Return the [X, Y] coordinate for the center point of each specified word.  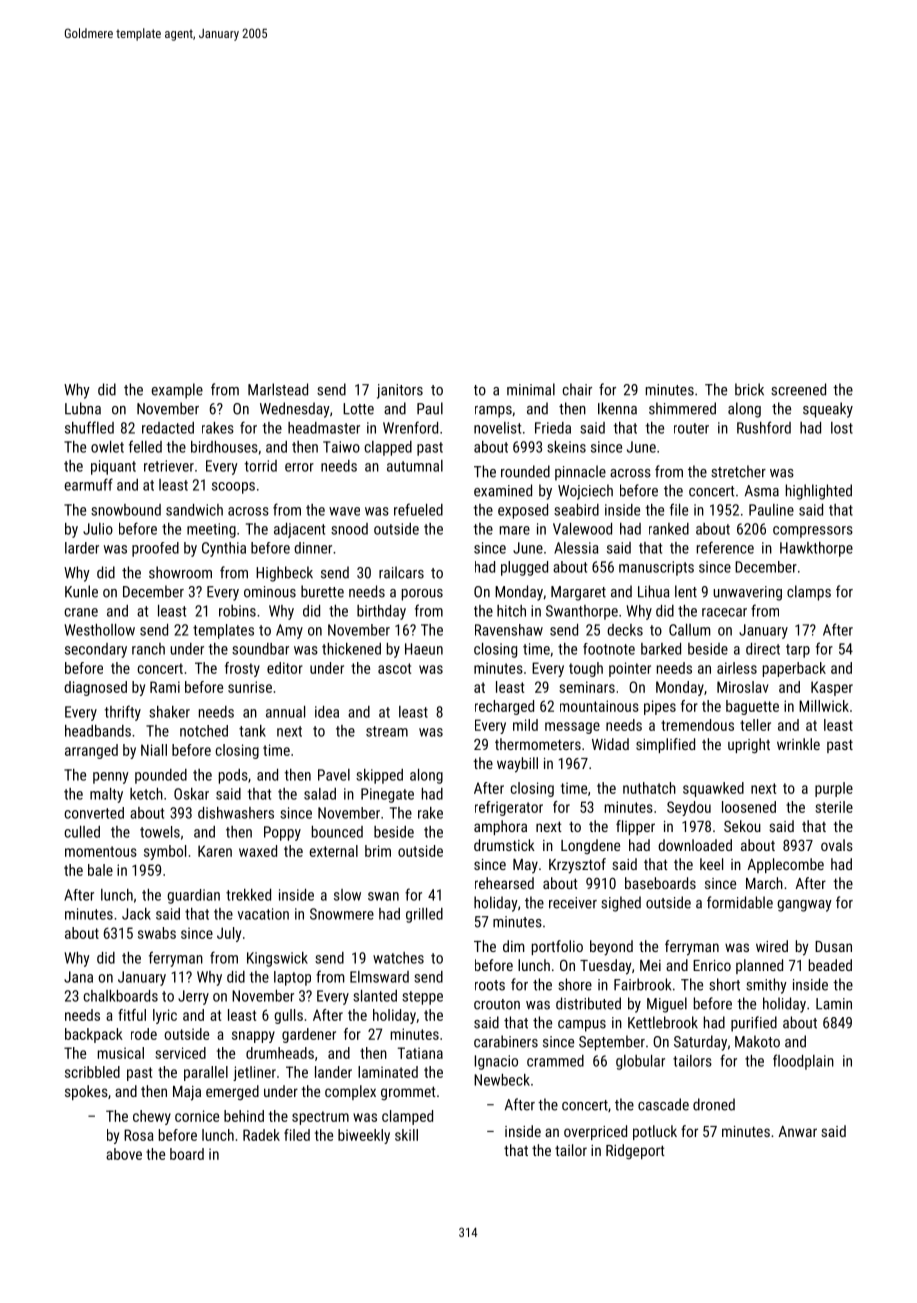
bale [100, 870]
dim [514, 946]
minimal [531, 389]
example [177, 391]
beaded [830, 965]
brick [749, 389]
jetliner [254, 1073]
